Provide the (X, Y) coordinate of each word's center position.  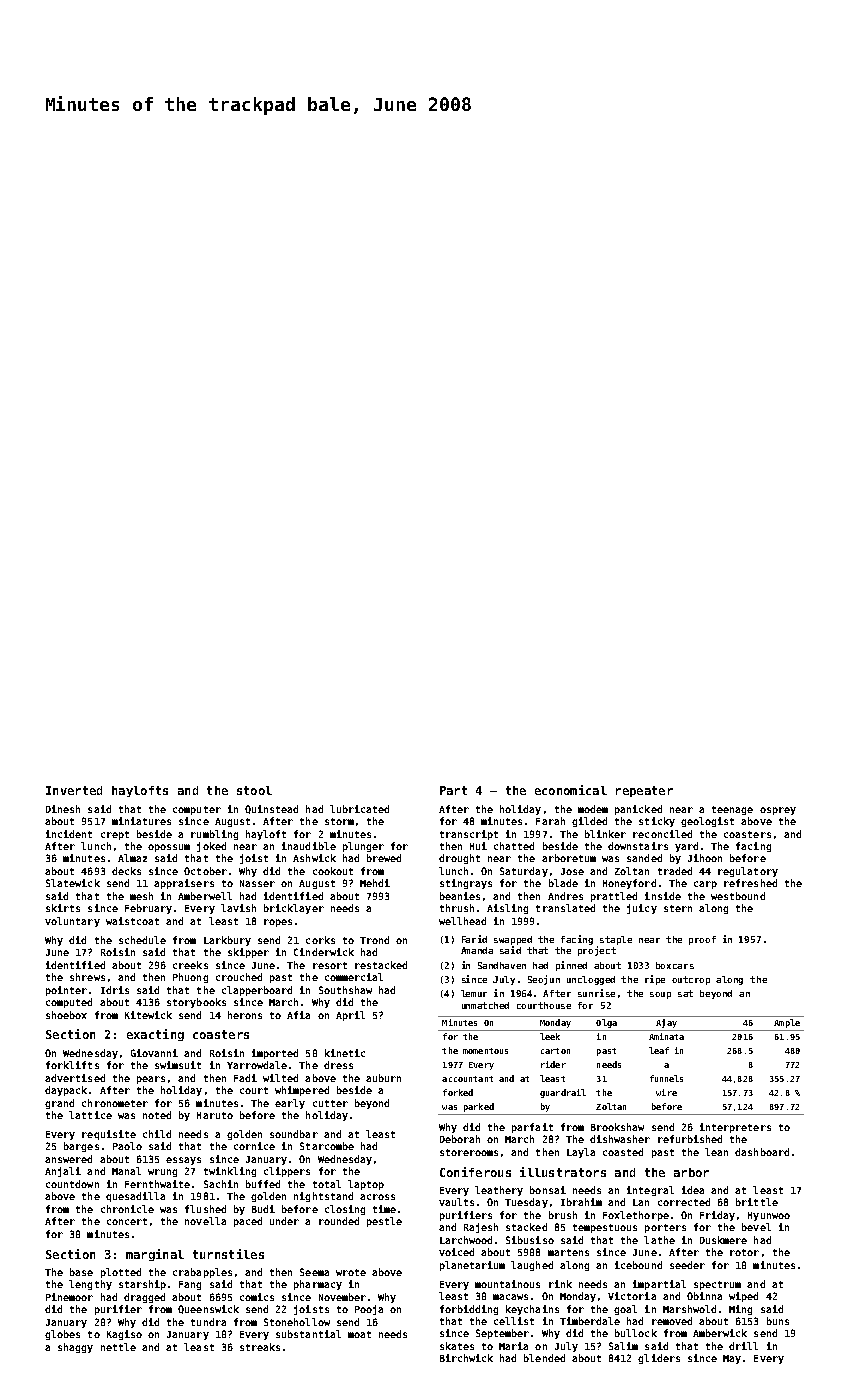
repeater (644, 791)
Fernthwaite (157, 1184)
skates (457, 1346)
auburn (383, 1078)
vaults (456, 1202)
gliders (659, 1359)
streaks (260, 1347)
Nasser (257, 883)
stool (254, 790)
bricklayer (294, 909)
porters (665, 1228)
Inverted (74, 790)
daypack (66, 1091)
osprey (778, 811)
